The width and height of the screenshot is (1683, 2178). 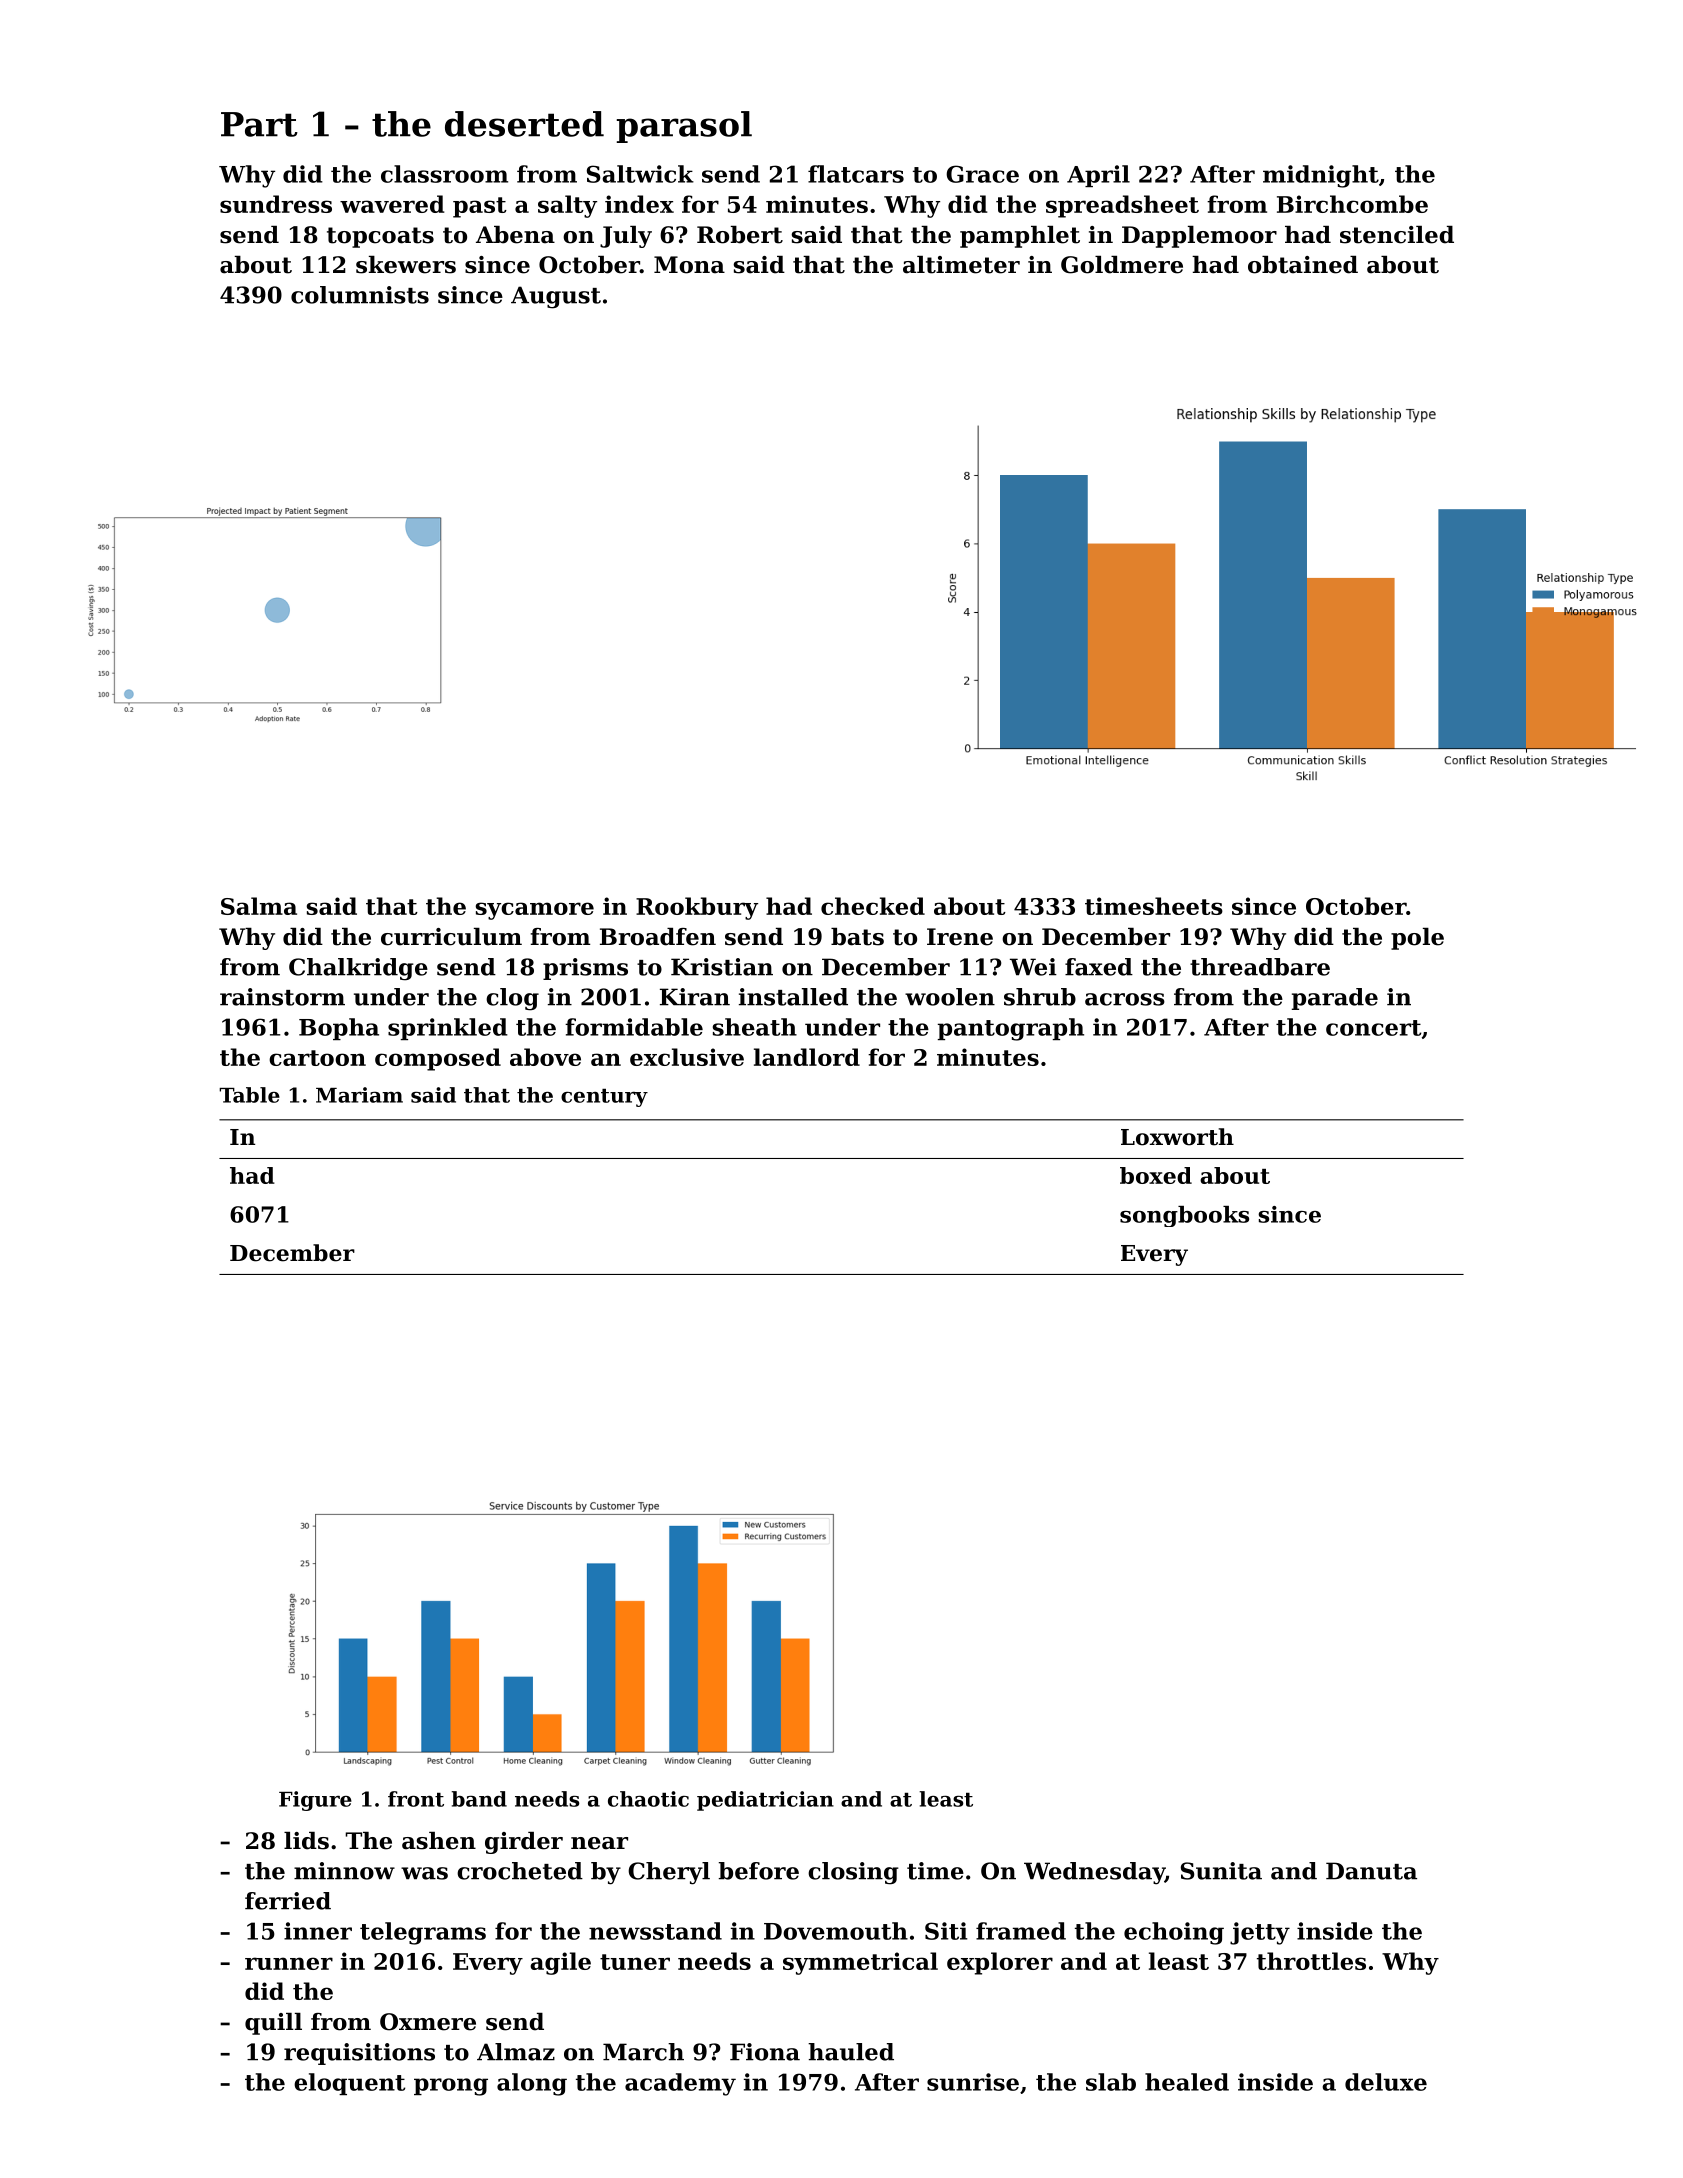 I want to click on songbooks, so click(x=1184, y=1216).
